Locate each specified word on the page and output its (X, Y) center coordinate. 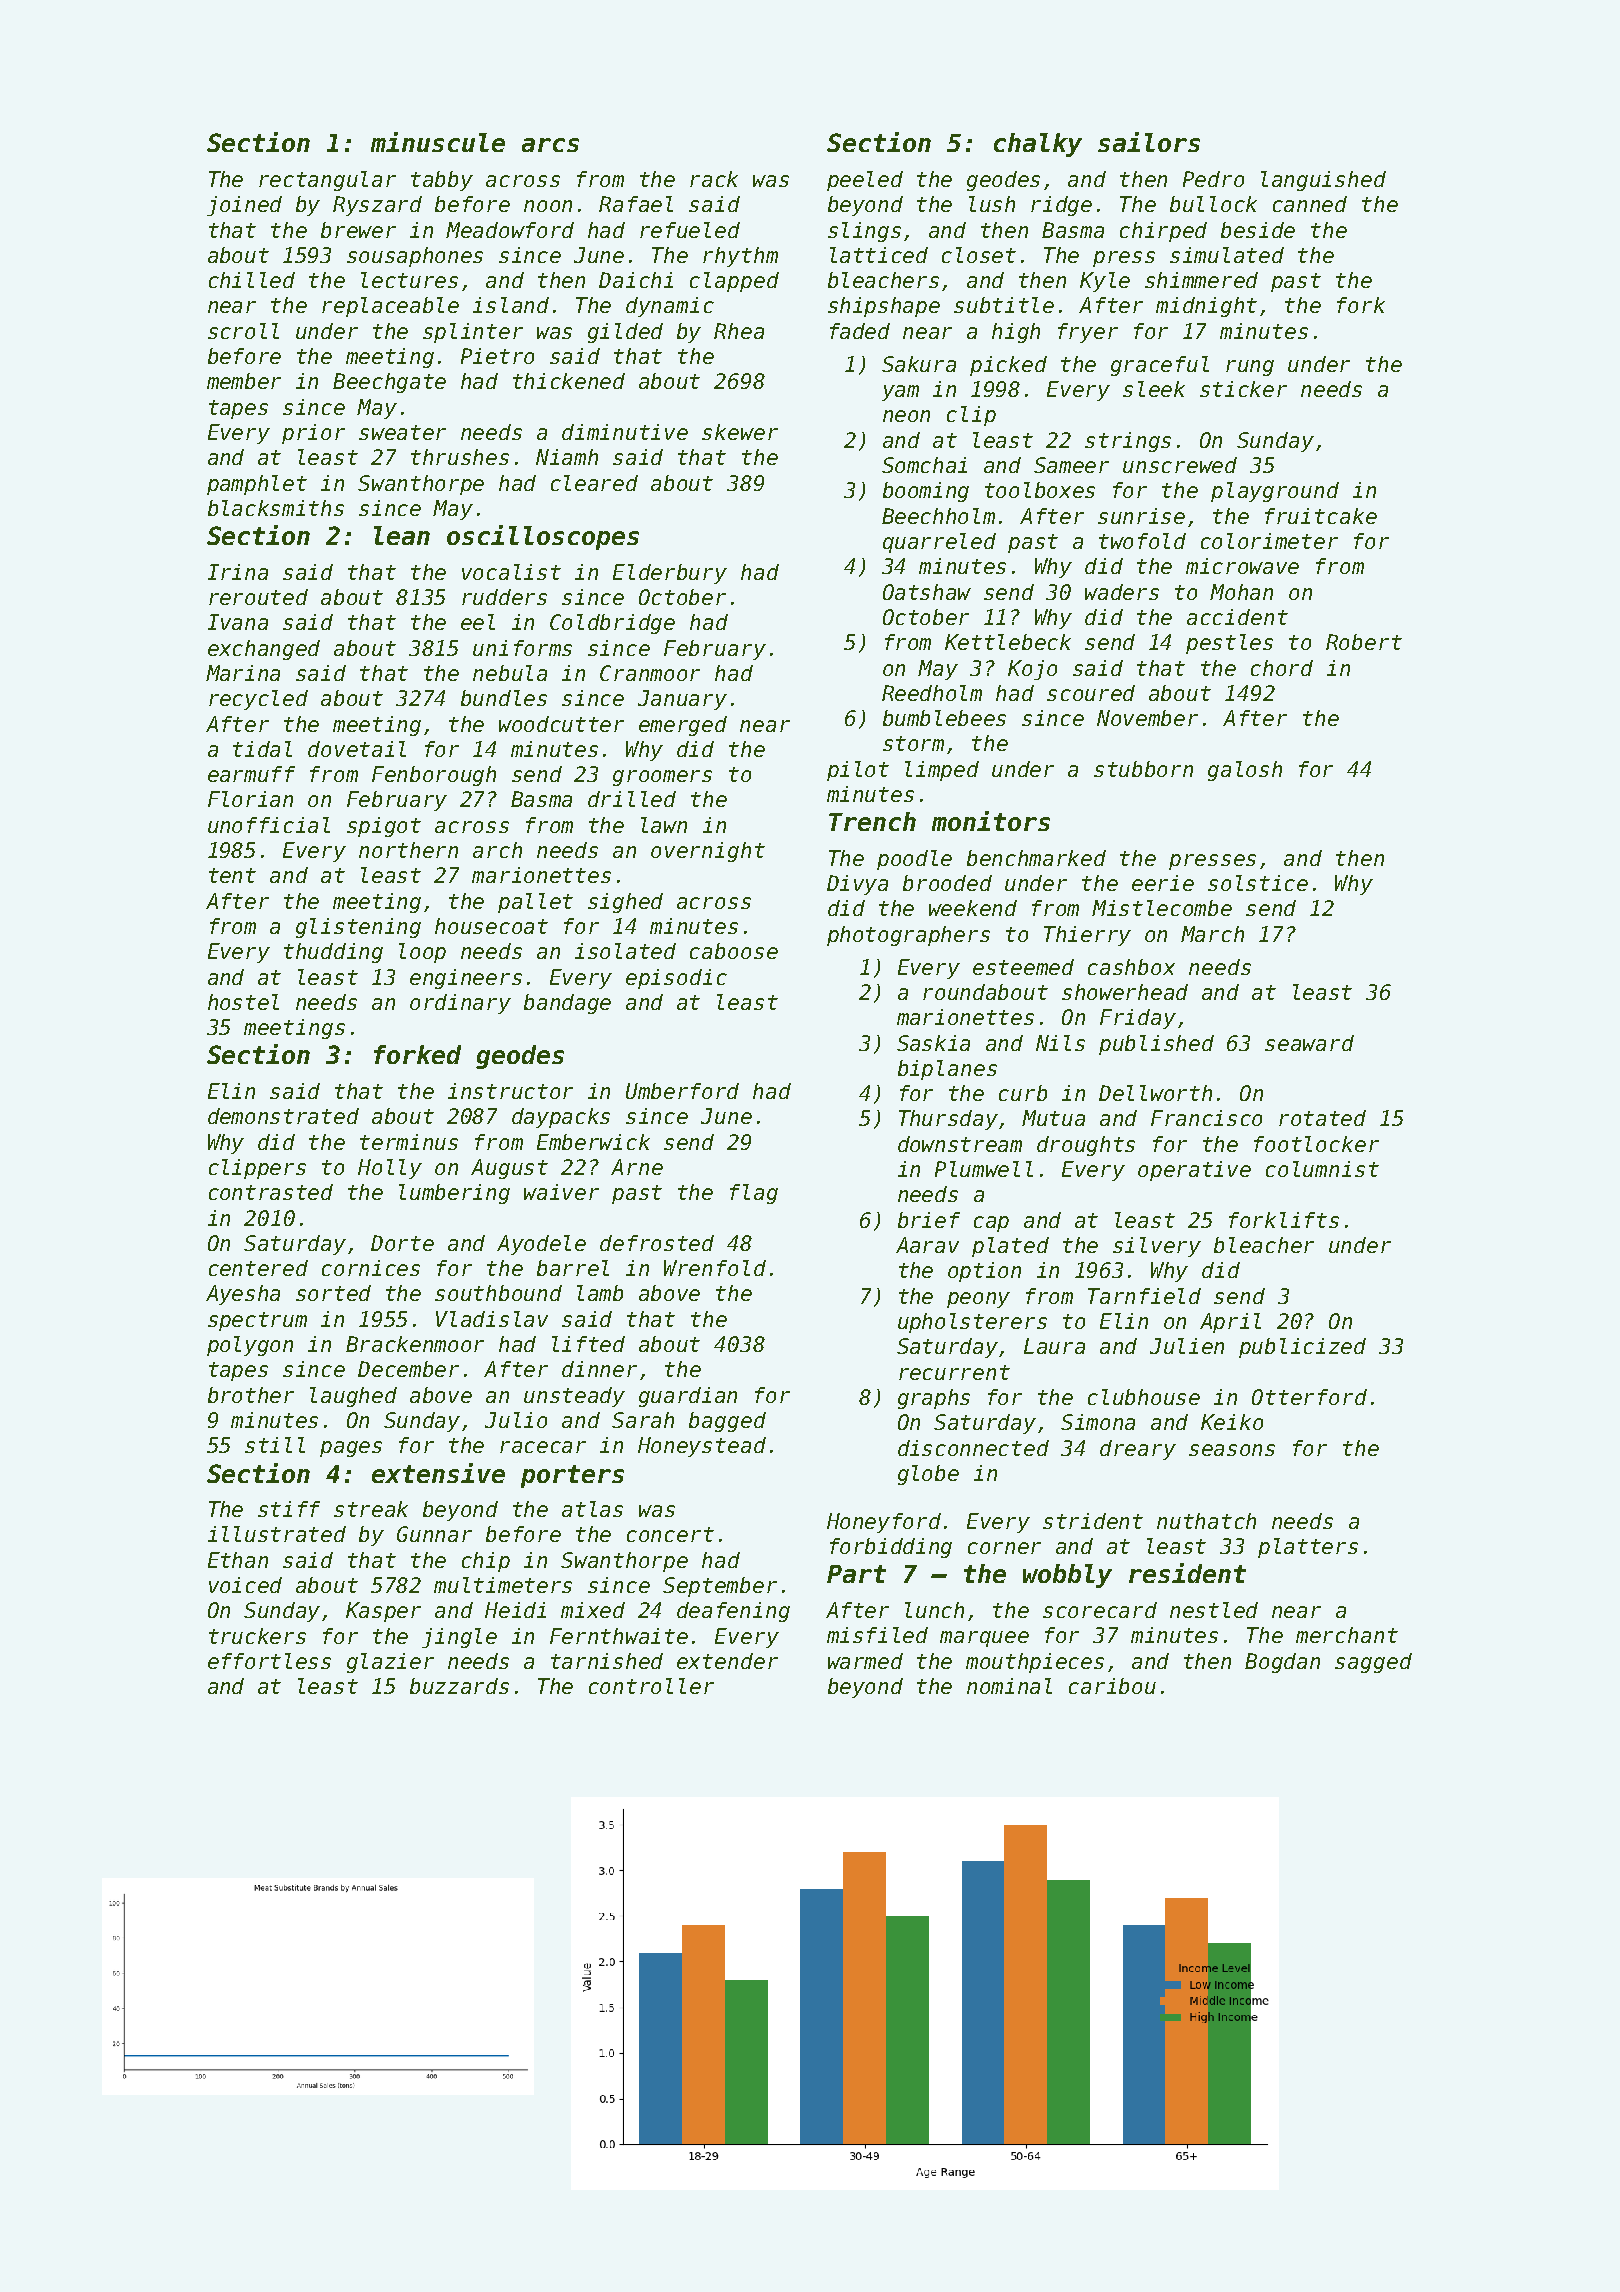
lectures (409, 280)
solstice (1258, 883)
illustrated (277, 1534)
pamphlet (257, 485)
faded (860, 331)
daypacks (561, 1118)
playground (1275, 492)
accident (1237, 617)
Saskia (933, 1043)
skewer (740, 432)
